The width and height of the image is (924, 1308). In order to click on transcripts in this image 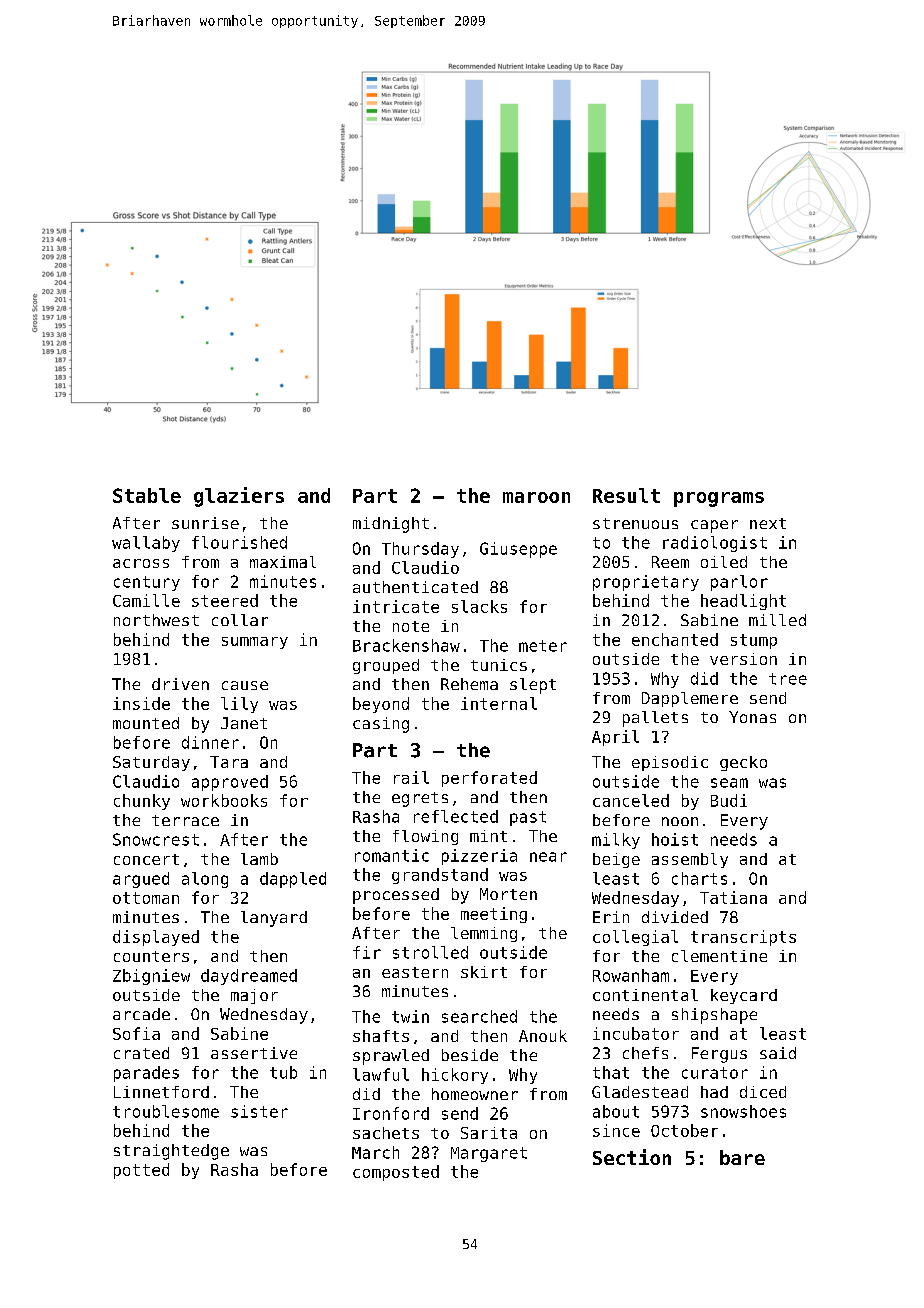, I will do `click(743, 938)`.
